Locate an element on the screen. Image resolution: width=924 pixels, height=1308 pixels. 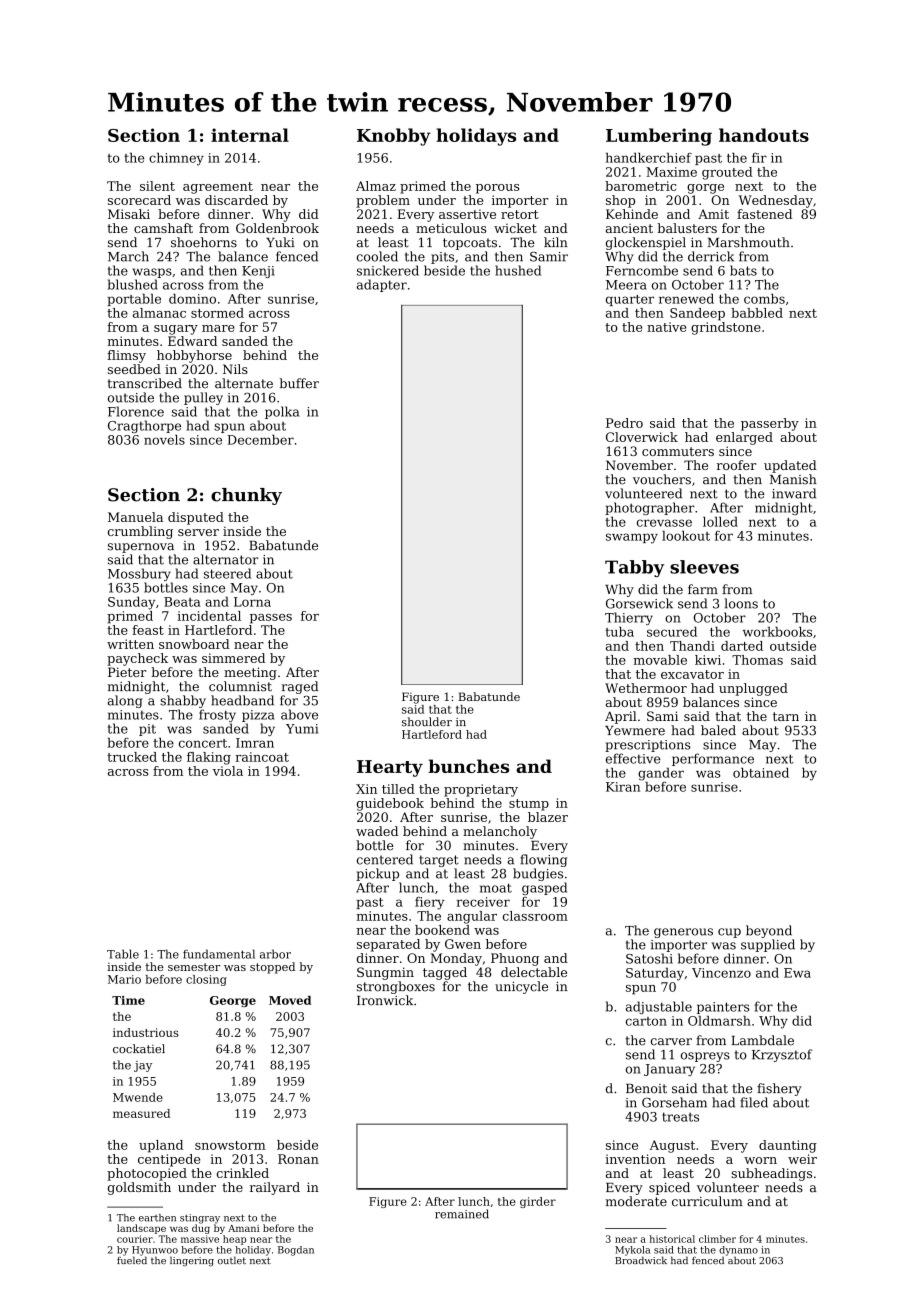
lookout is located at coordinates (686, 536).
